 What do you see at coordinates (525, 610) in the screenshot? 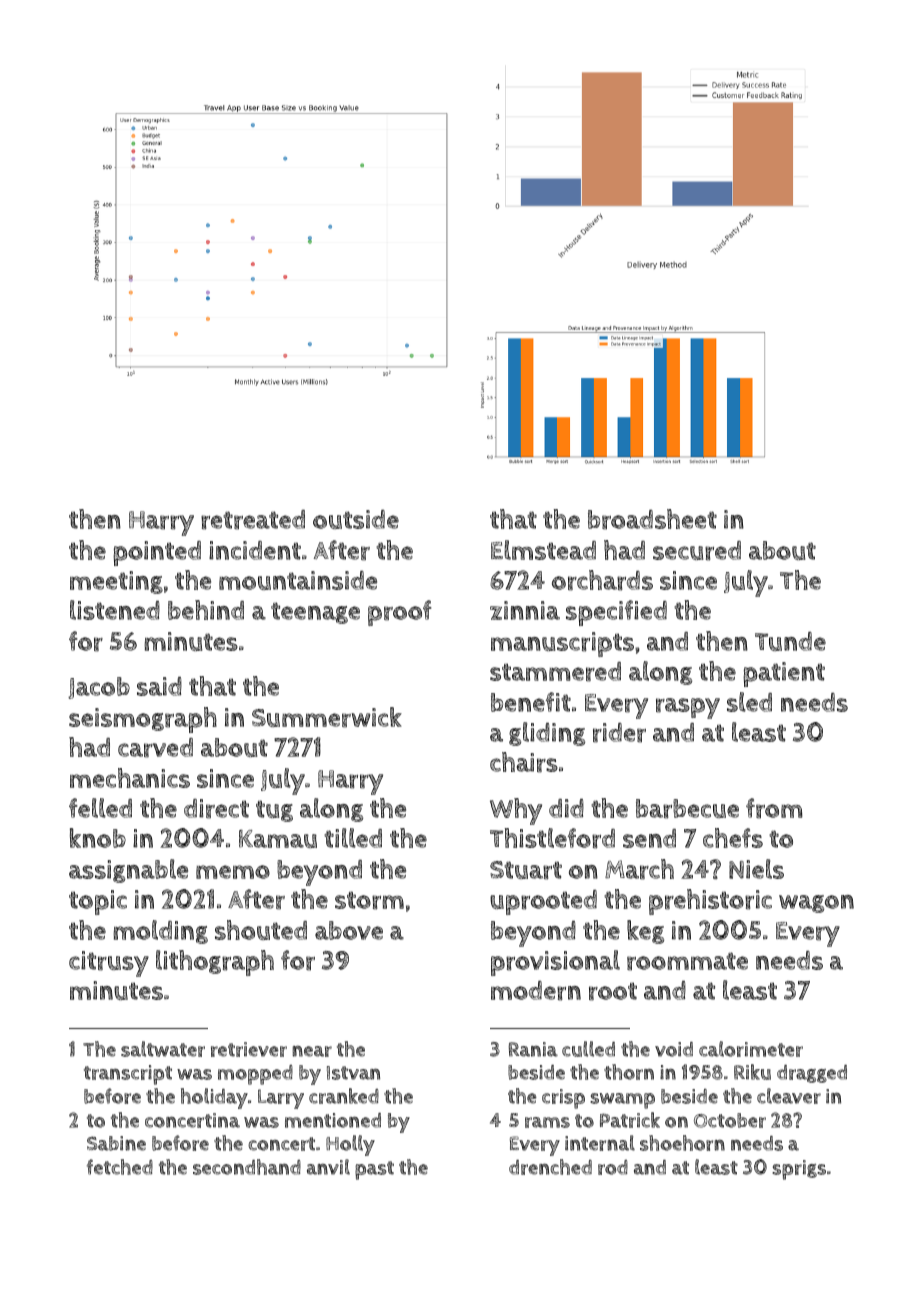
I see `zinnia` at bounding box center [525, 610].
